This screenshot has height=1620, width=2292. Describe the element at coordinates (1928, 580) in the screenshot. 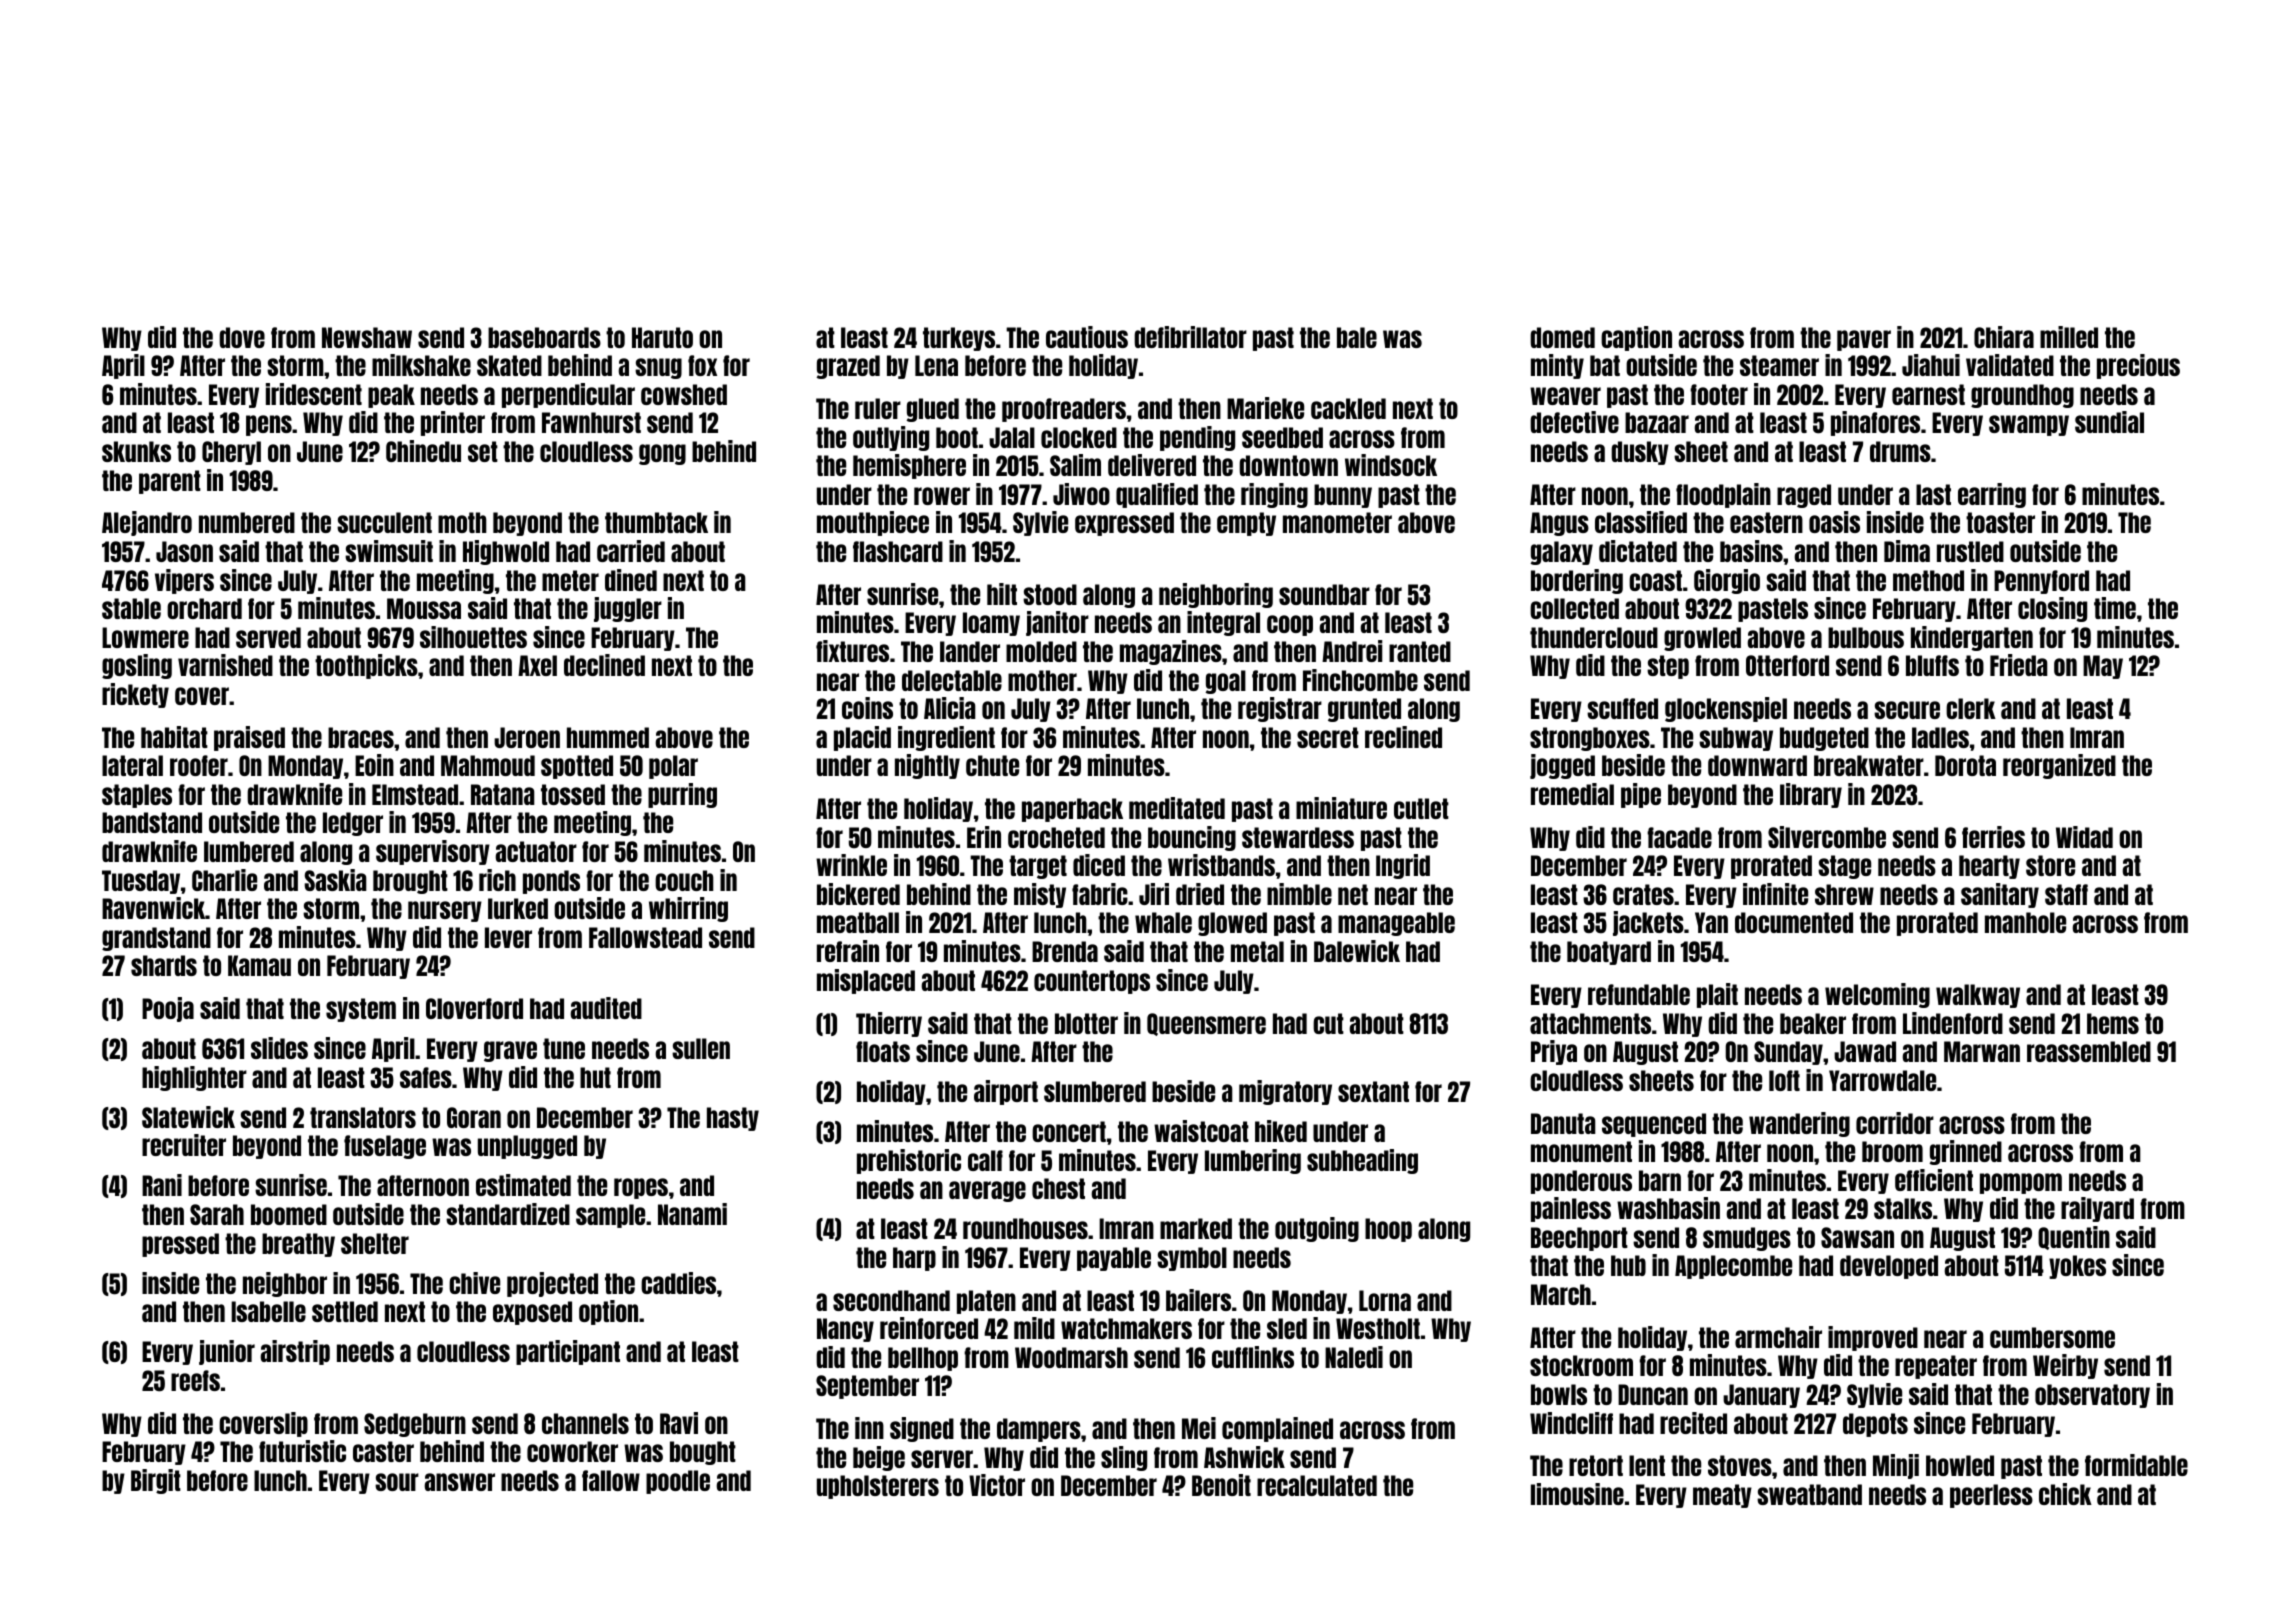

I see `method` at that location.
